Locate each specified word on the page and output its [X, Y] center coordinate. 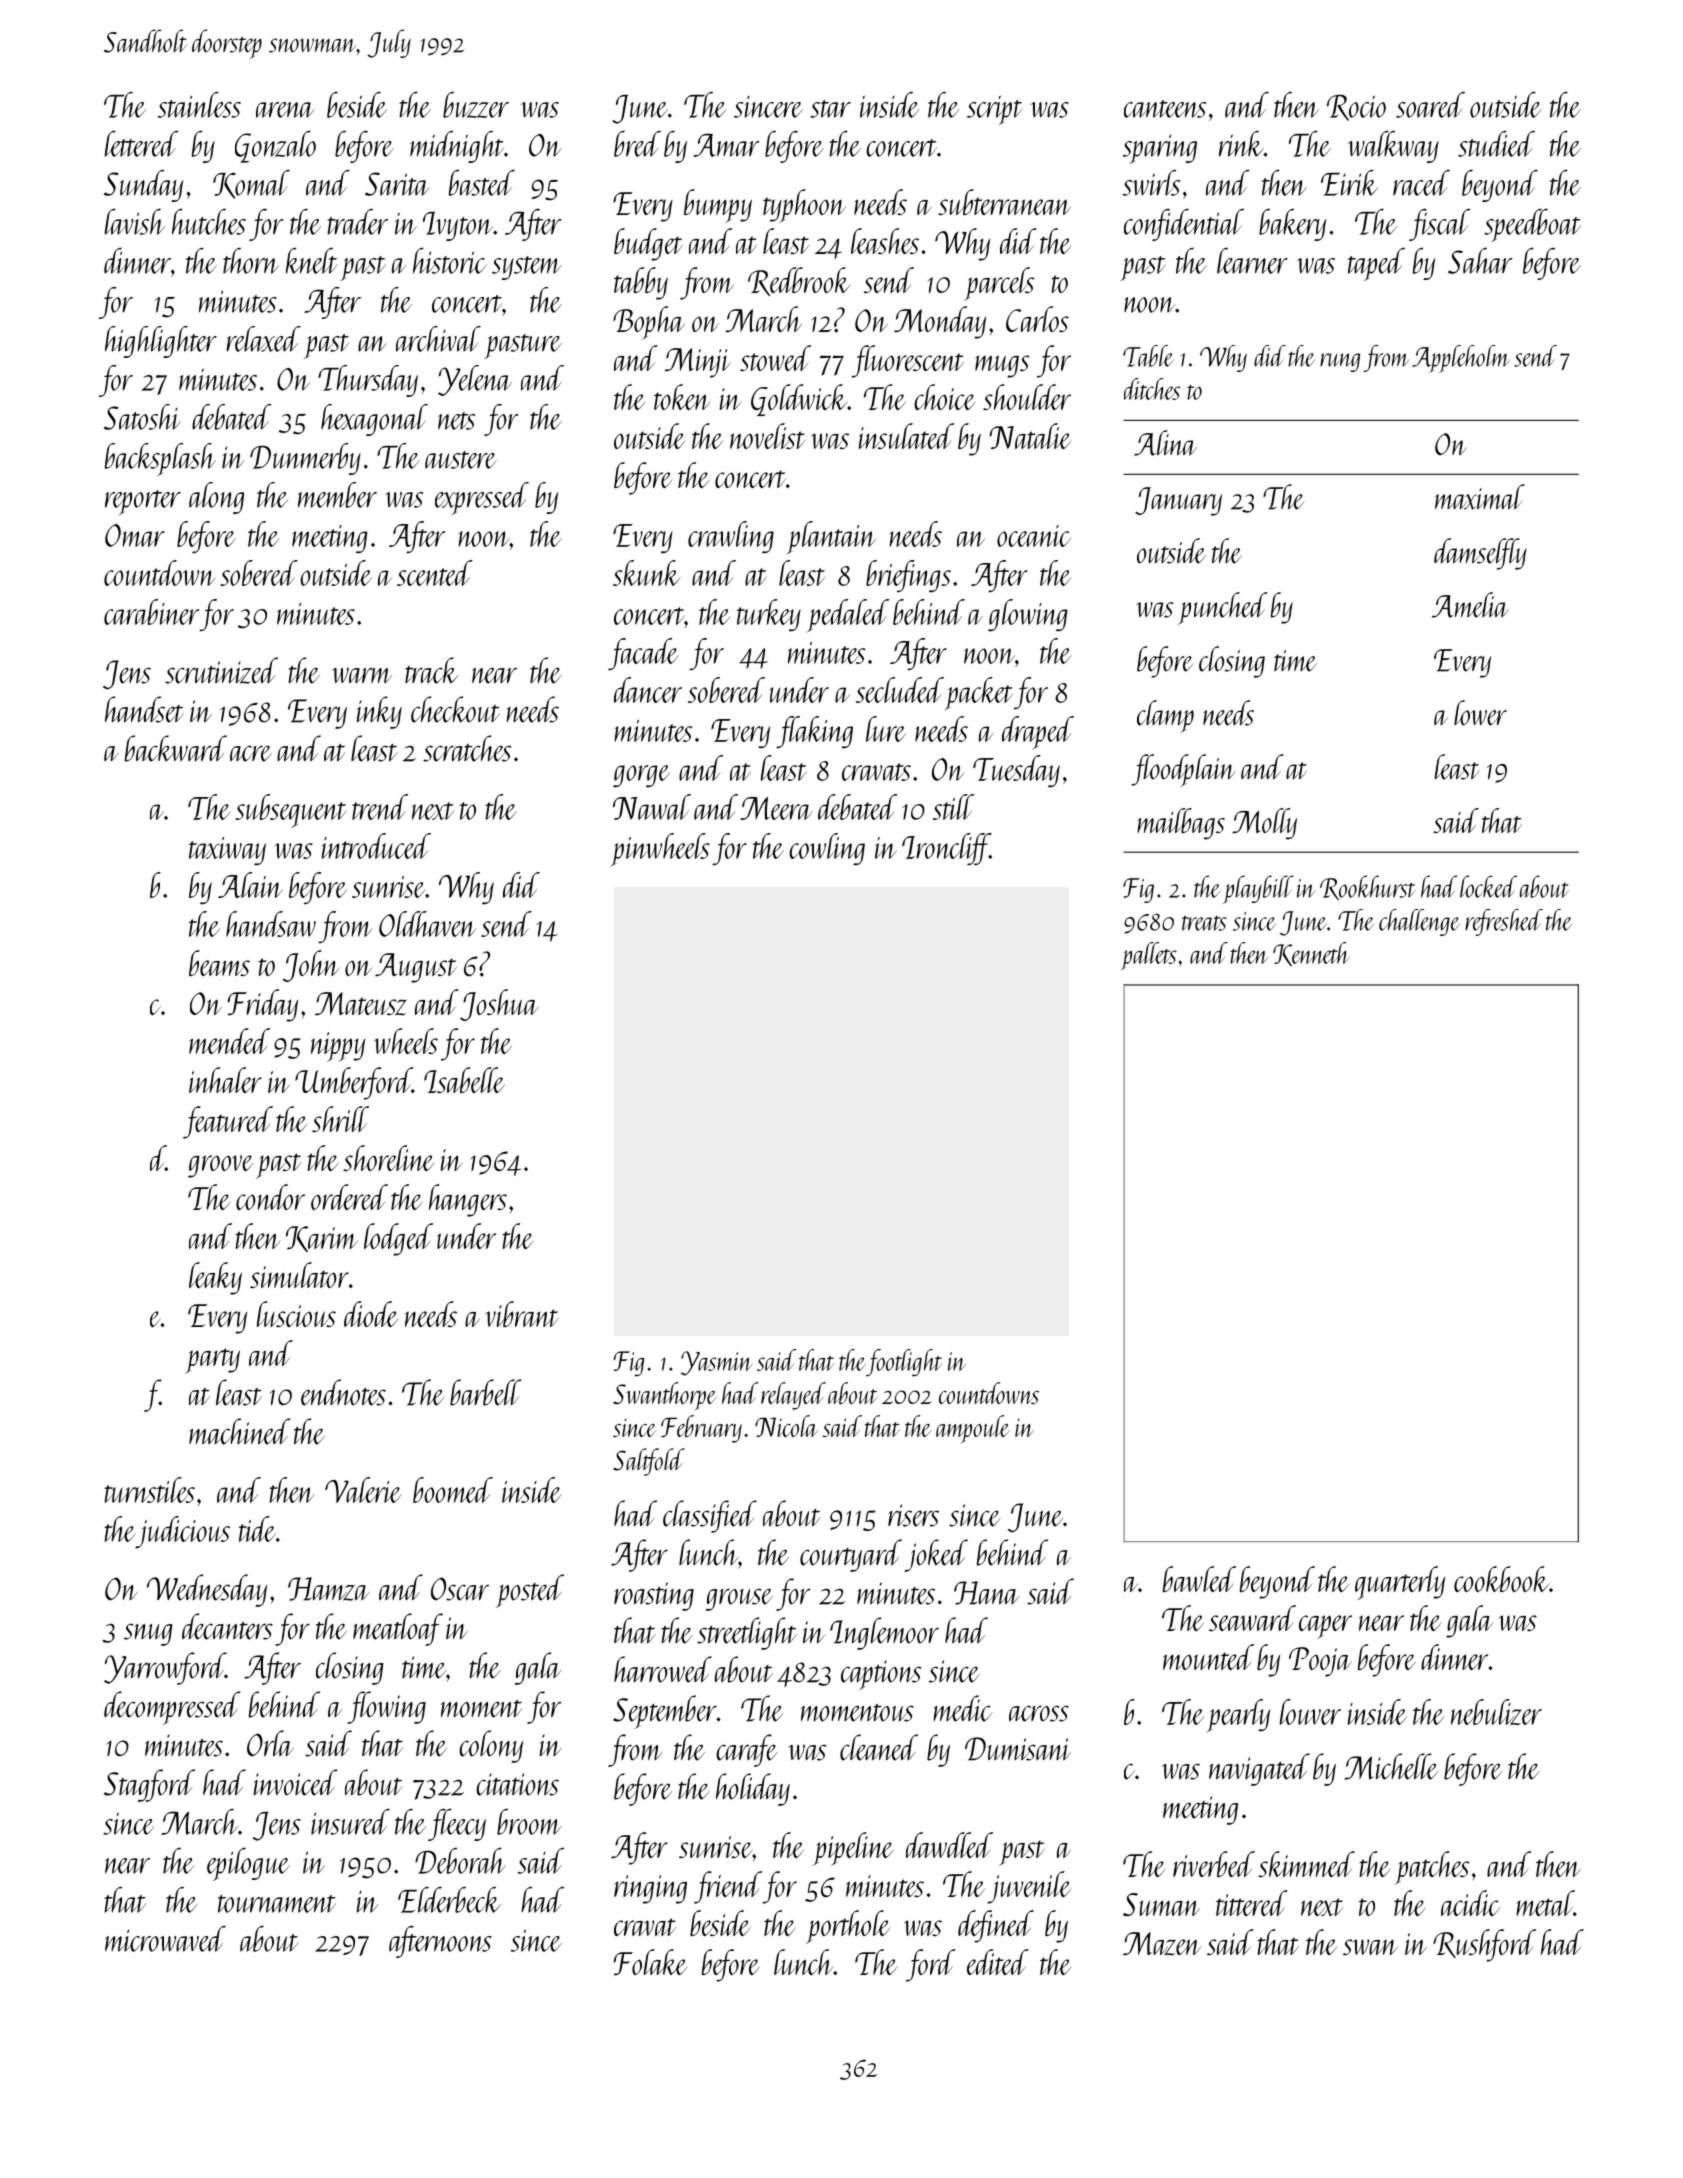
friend [728, 1887]
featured [228, 1122]
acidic [1470, 1903]
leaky [215, 1278]
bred [637, 144]
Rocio [1356, 107]
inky [379, 712]
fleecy [457, 1825]
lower [1480, 713]
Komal [251, 184]
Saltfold [649, 1462]
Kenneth [1311, 954]
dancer [648, 690]
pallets [1149, 956]
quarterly [1400, 1583]
